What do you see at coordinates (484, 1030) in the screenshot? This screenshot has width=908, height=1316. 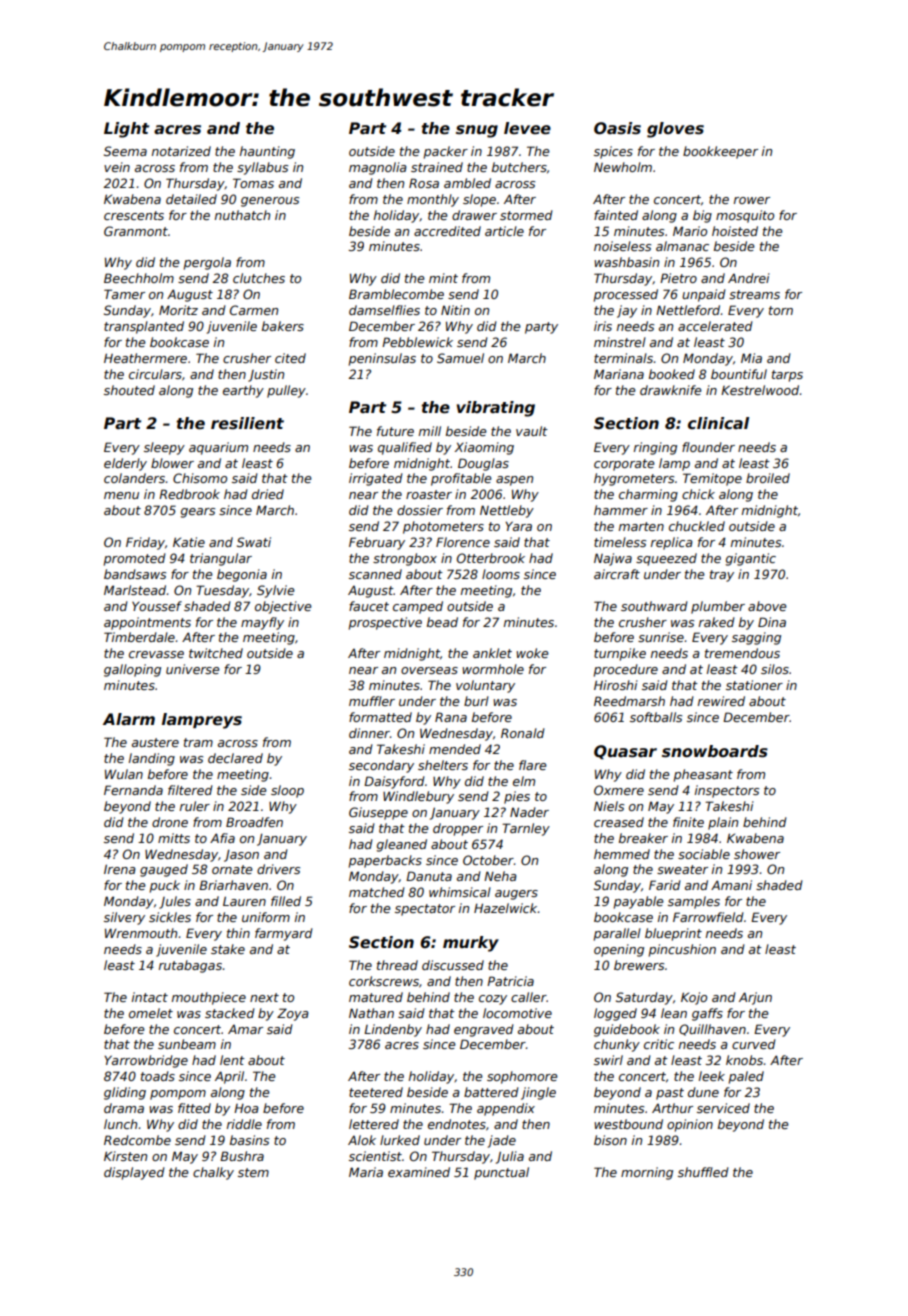 I see `engraved` at bounding box center [484, 1030].
